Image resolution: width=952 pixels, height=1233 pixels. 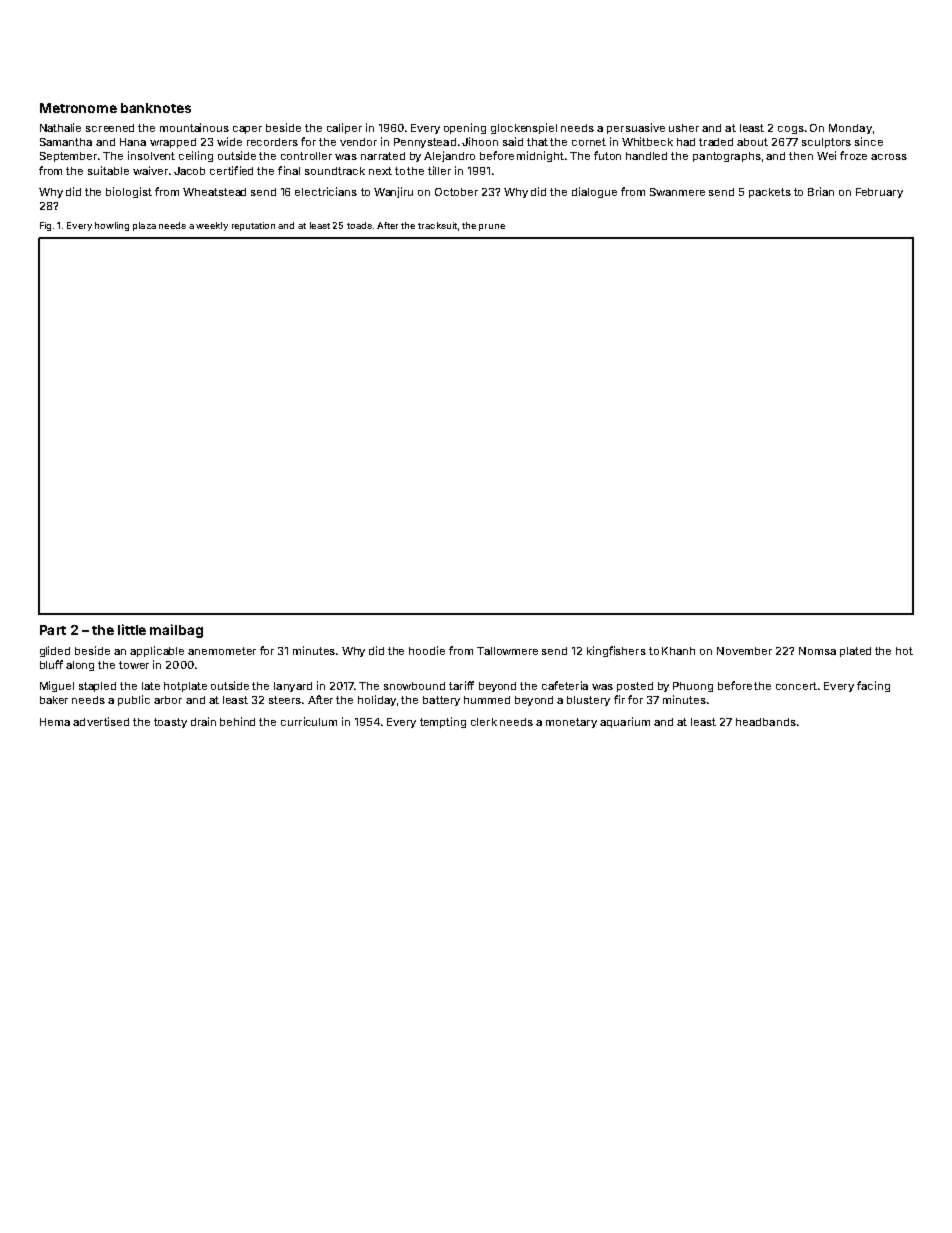 I want to click on sculptors, so click(x=826, y=143).
